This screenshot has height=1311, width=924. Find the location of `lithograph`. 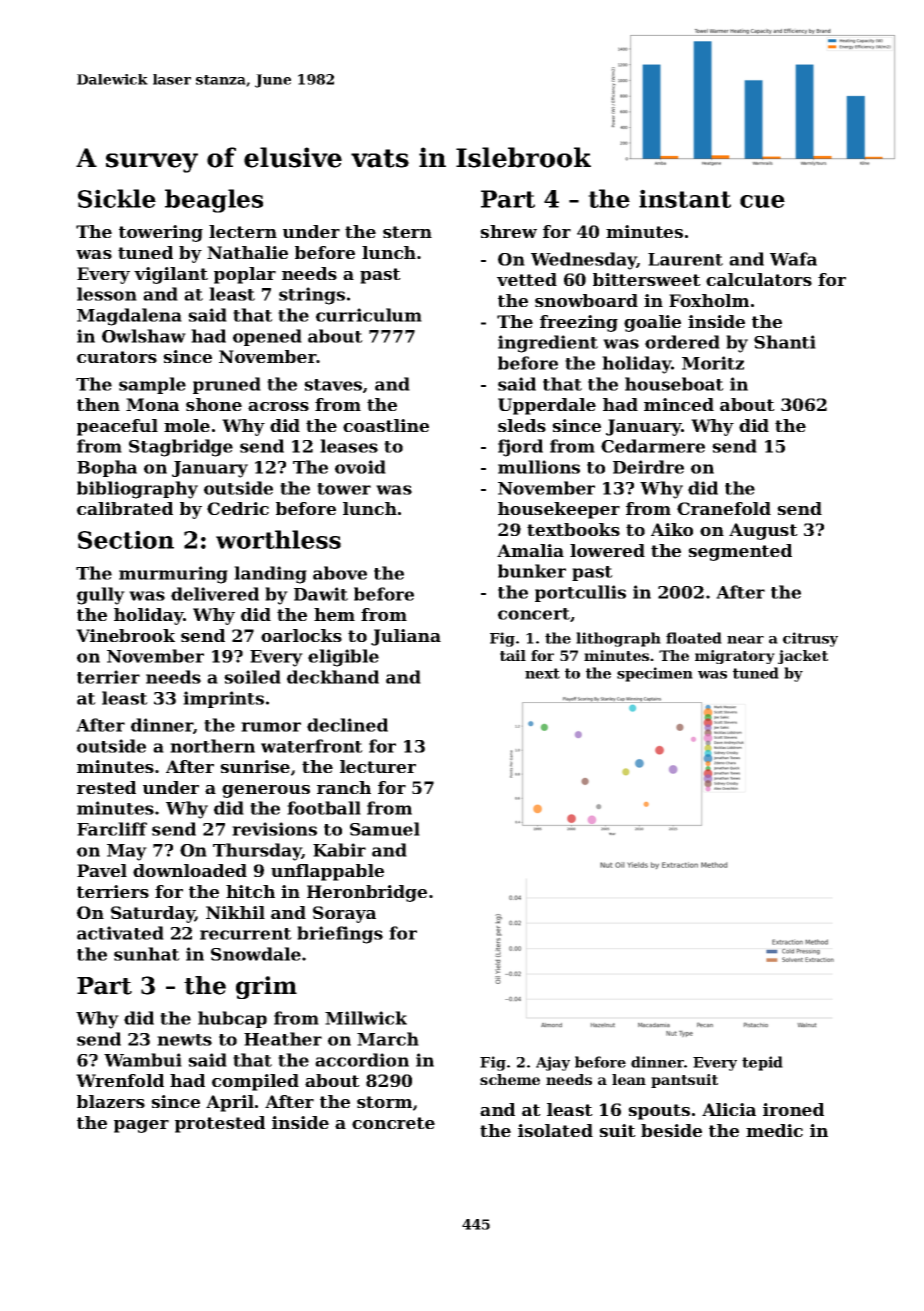

lithograph is located at coordinates (618, 639).
